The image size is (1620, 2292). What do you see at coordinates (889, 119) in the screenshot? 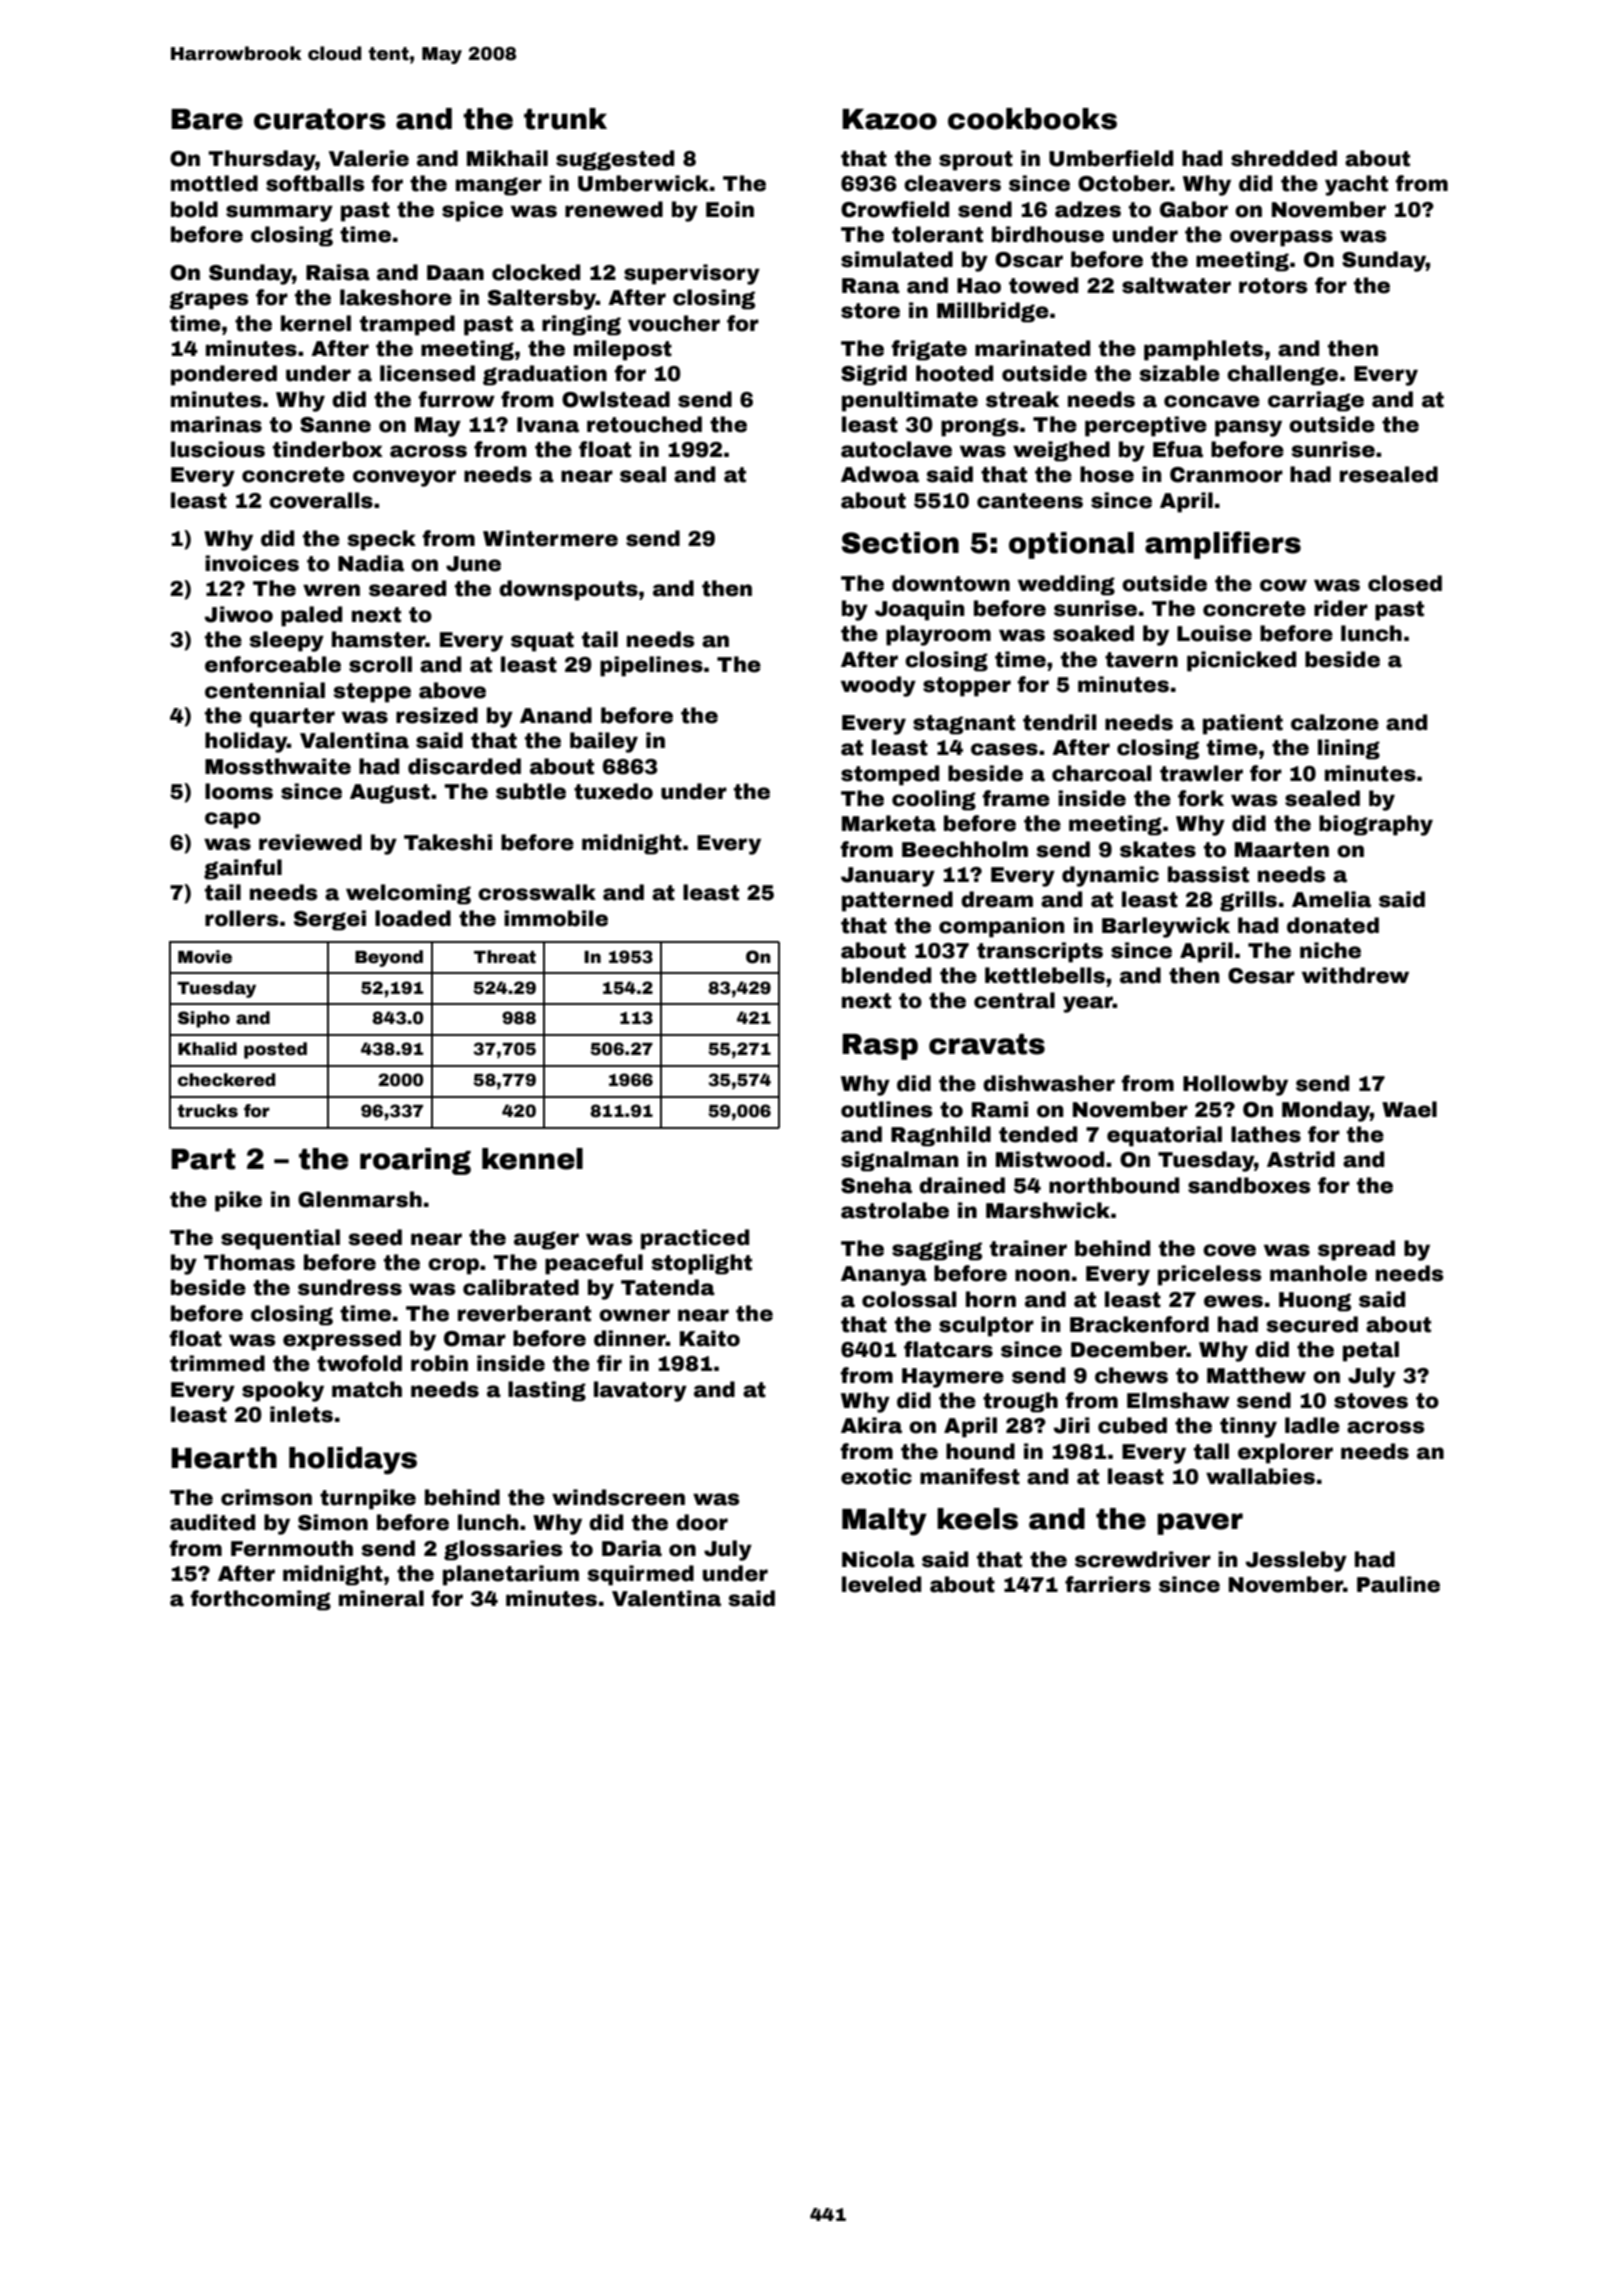
I see `Kazoo` at bounding box center [889, 119].
